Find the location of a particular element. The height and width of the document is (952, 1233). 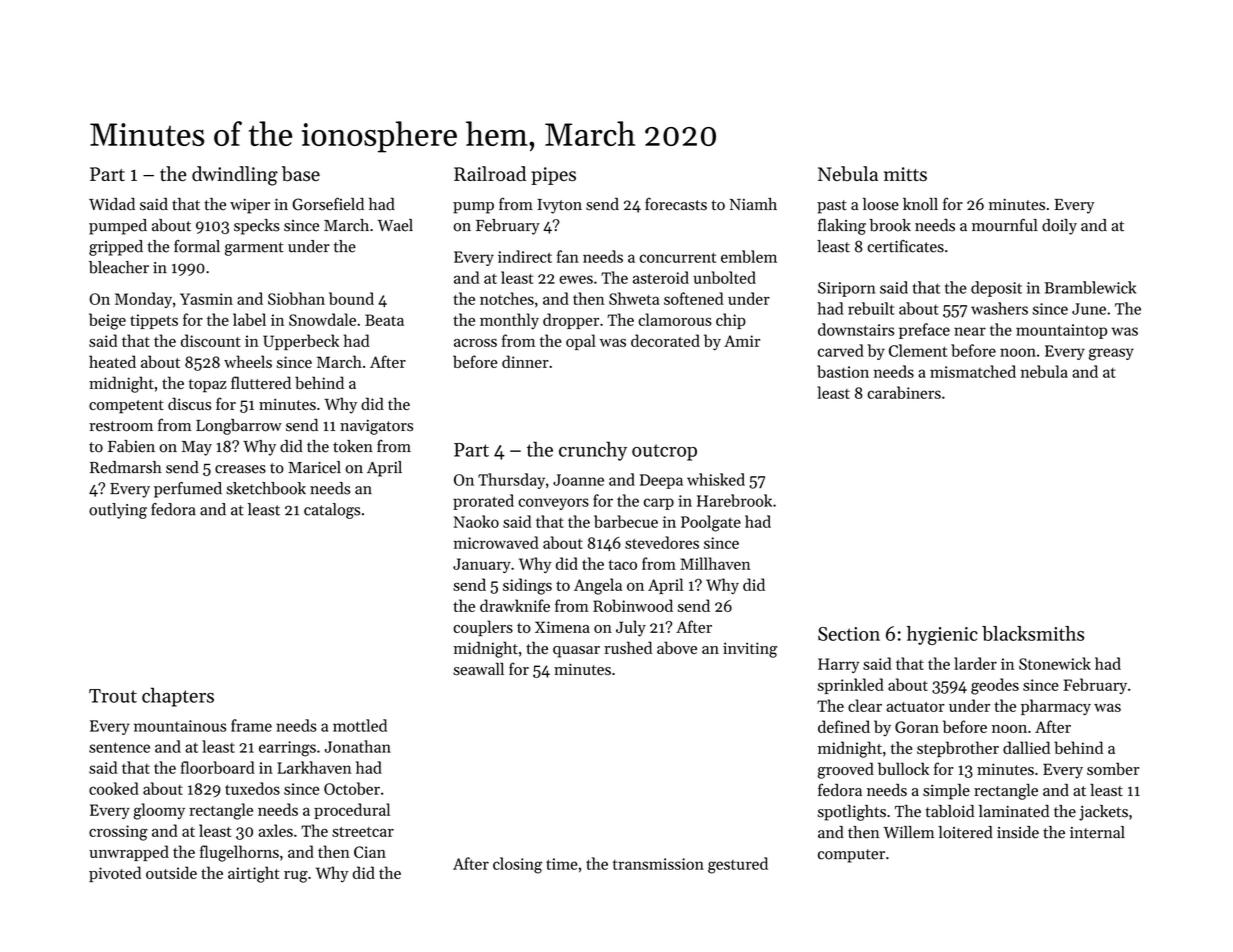

knoll is located at coordinates (920, 204).
